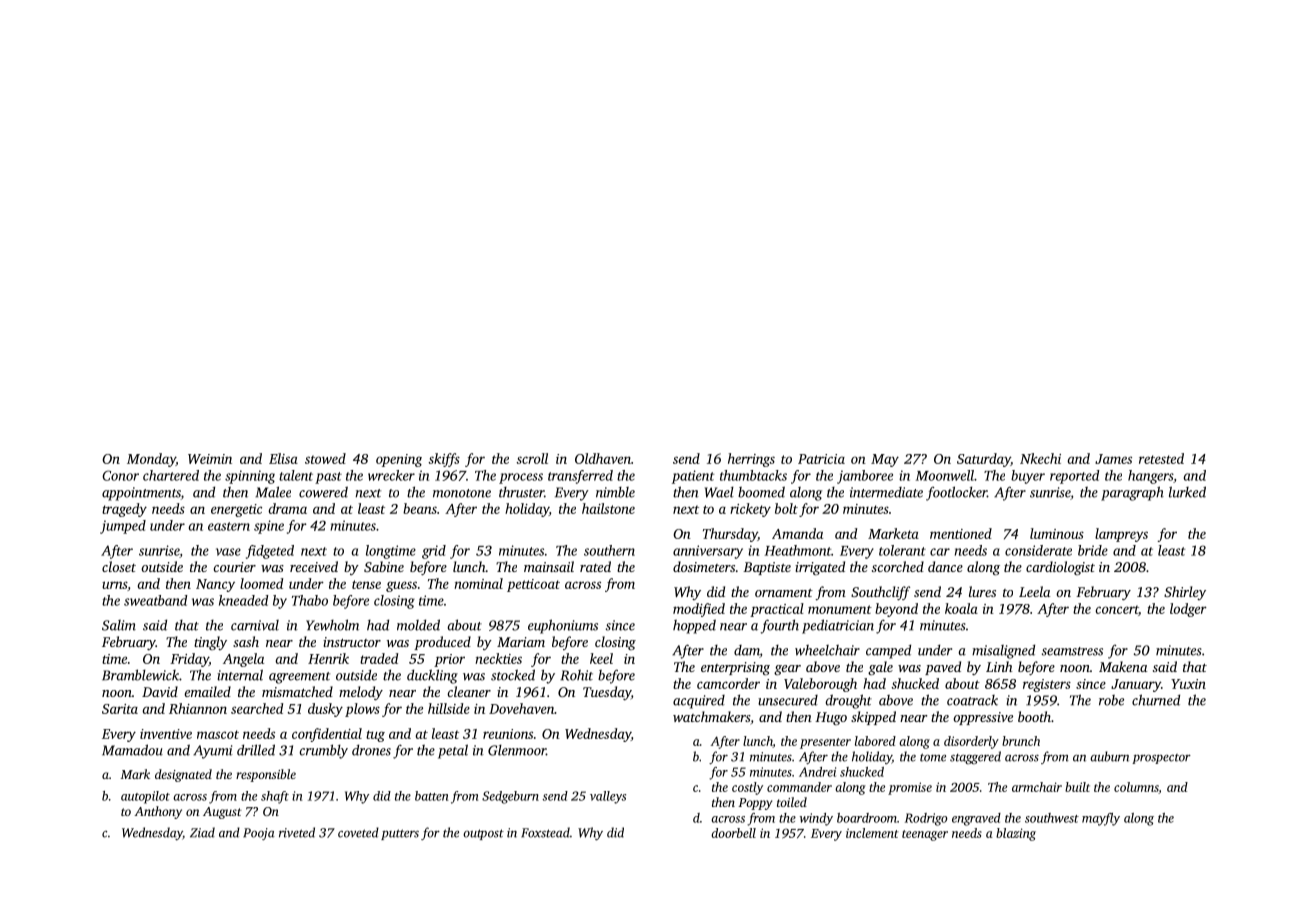 The height and width of the page is (924, 1308). I want to click on coatrack, so click(972, 700).
